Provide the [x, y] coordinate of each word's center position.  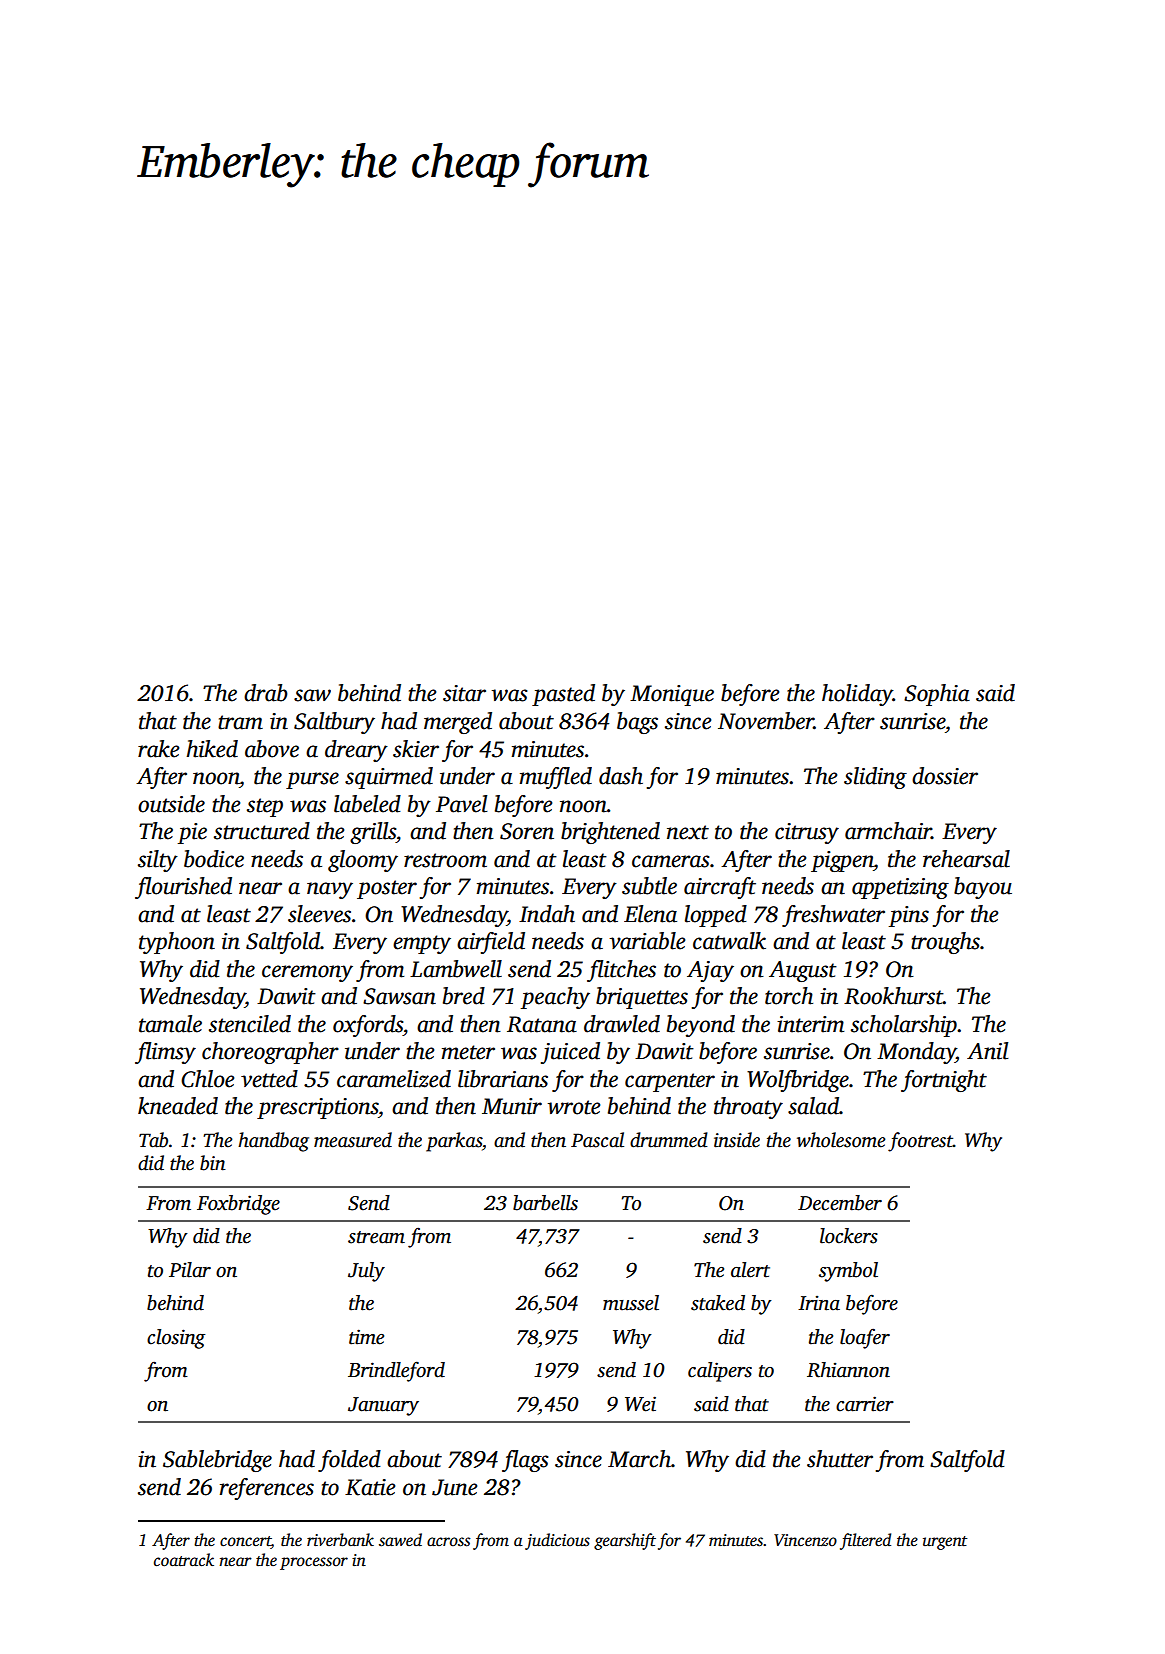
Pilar [190, 1270]
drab [266, 693]
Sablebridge [217, 1461]
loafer [865, 1338]
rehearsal [966, 859]
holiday [857, 695]
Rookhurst [893, 996]
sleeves [319, 914]
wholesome [841, 1140]
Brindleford [396, 1371]
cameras [671, 861]
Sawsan [399, 996]
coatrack [184, 1560]
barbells [545, 1203]
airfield [491, 943]
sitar [464, 693]
